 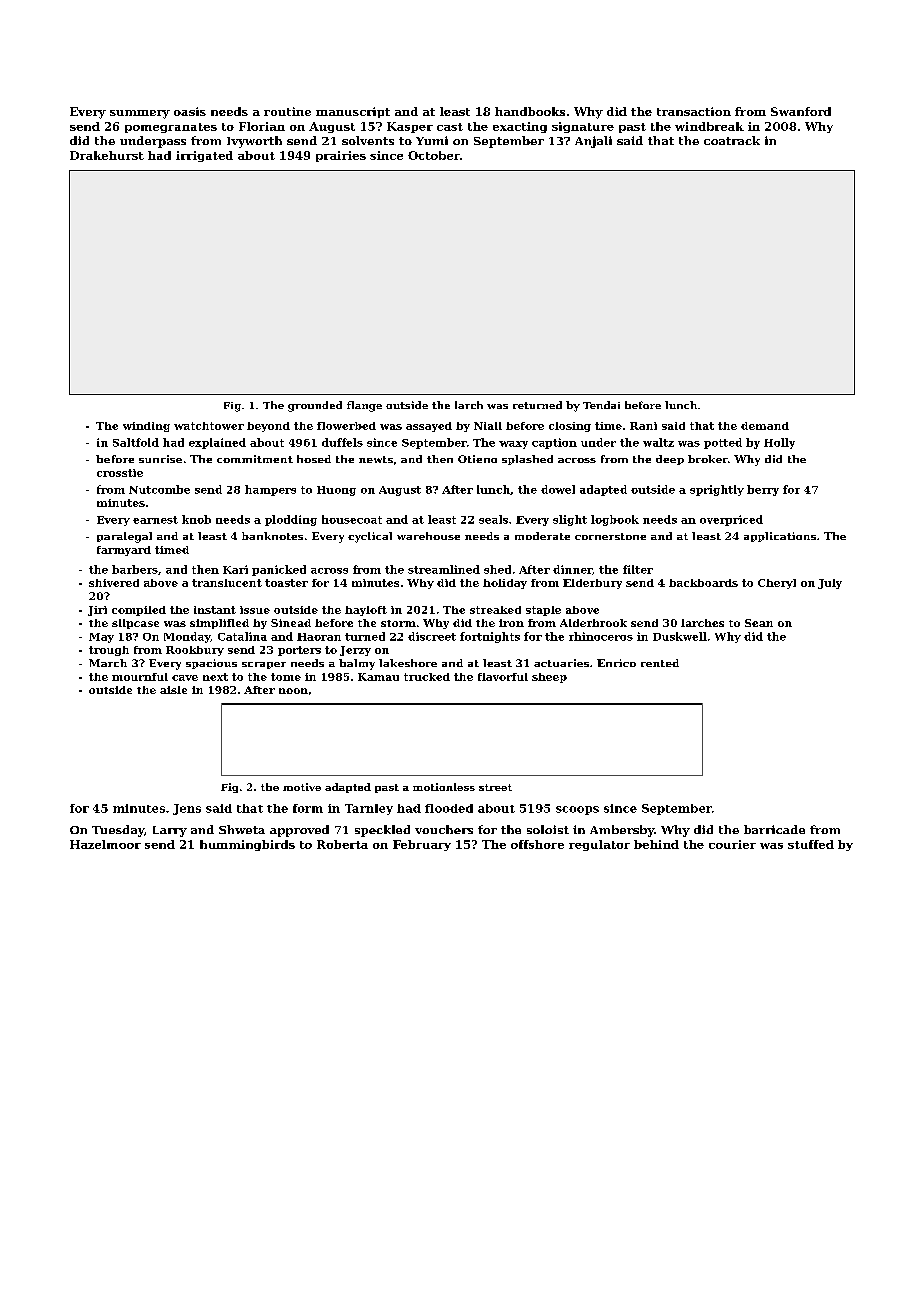 What do you see at coordinates (599, 845) in the screenshot?
I see `regulator` at bounding box center [599, 845].
